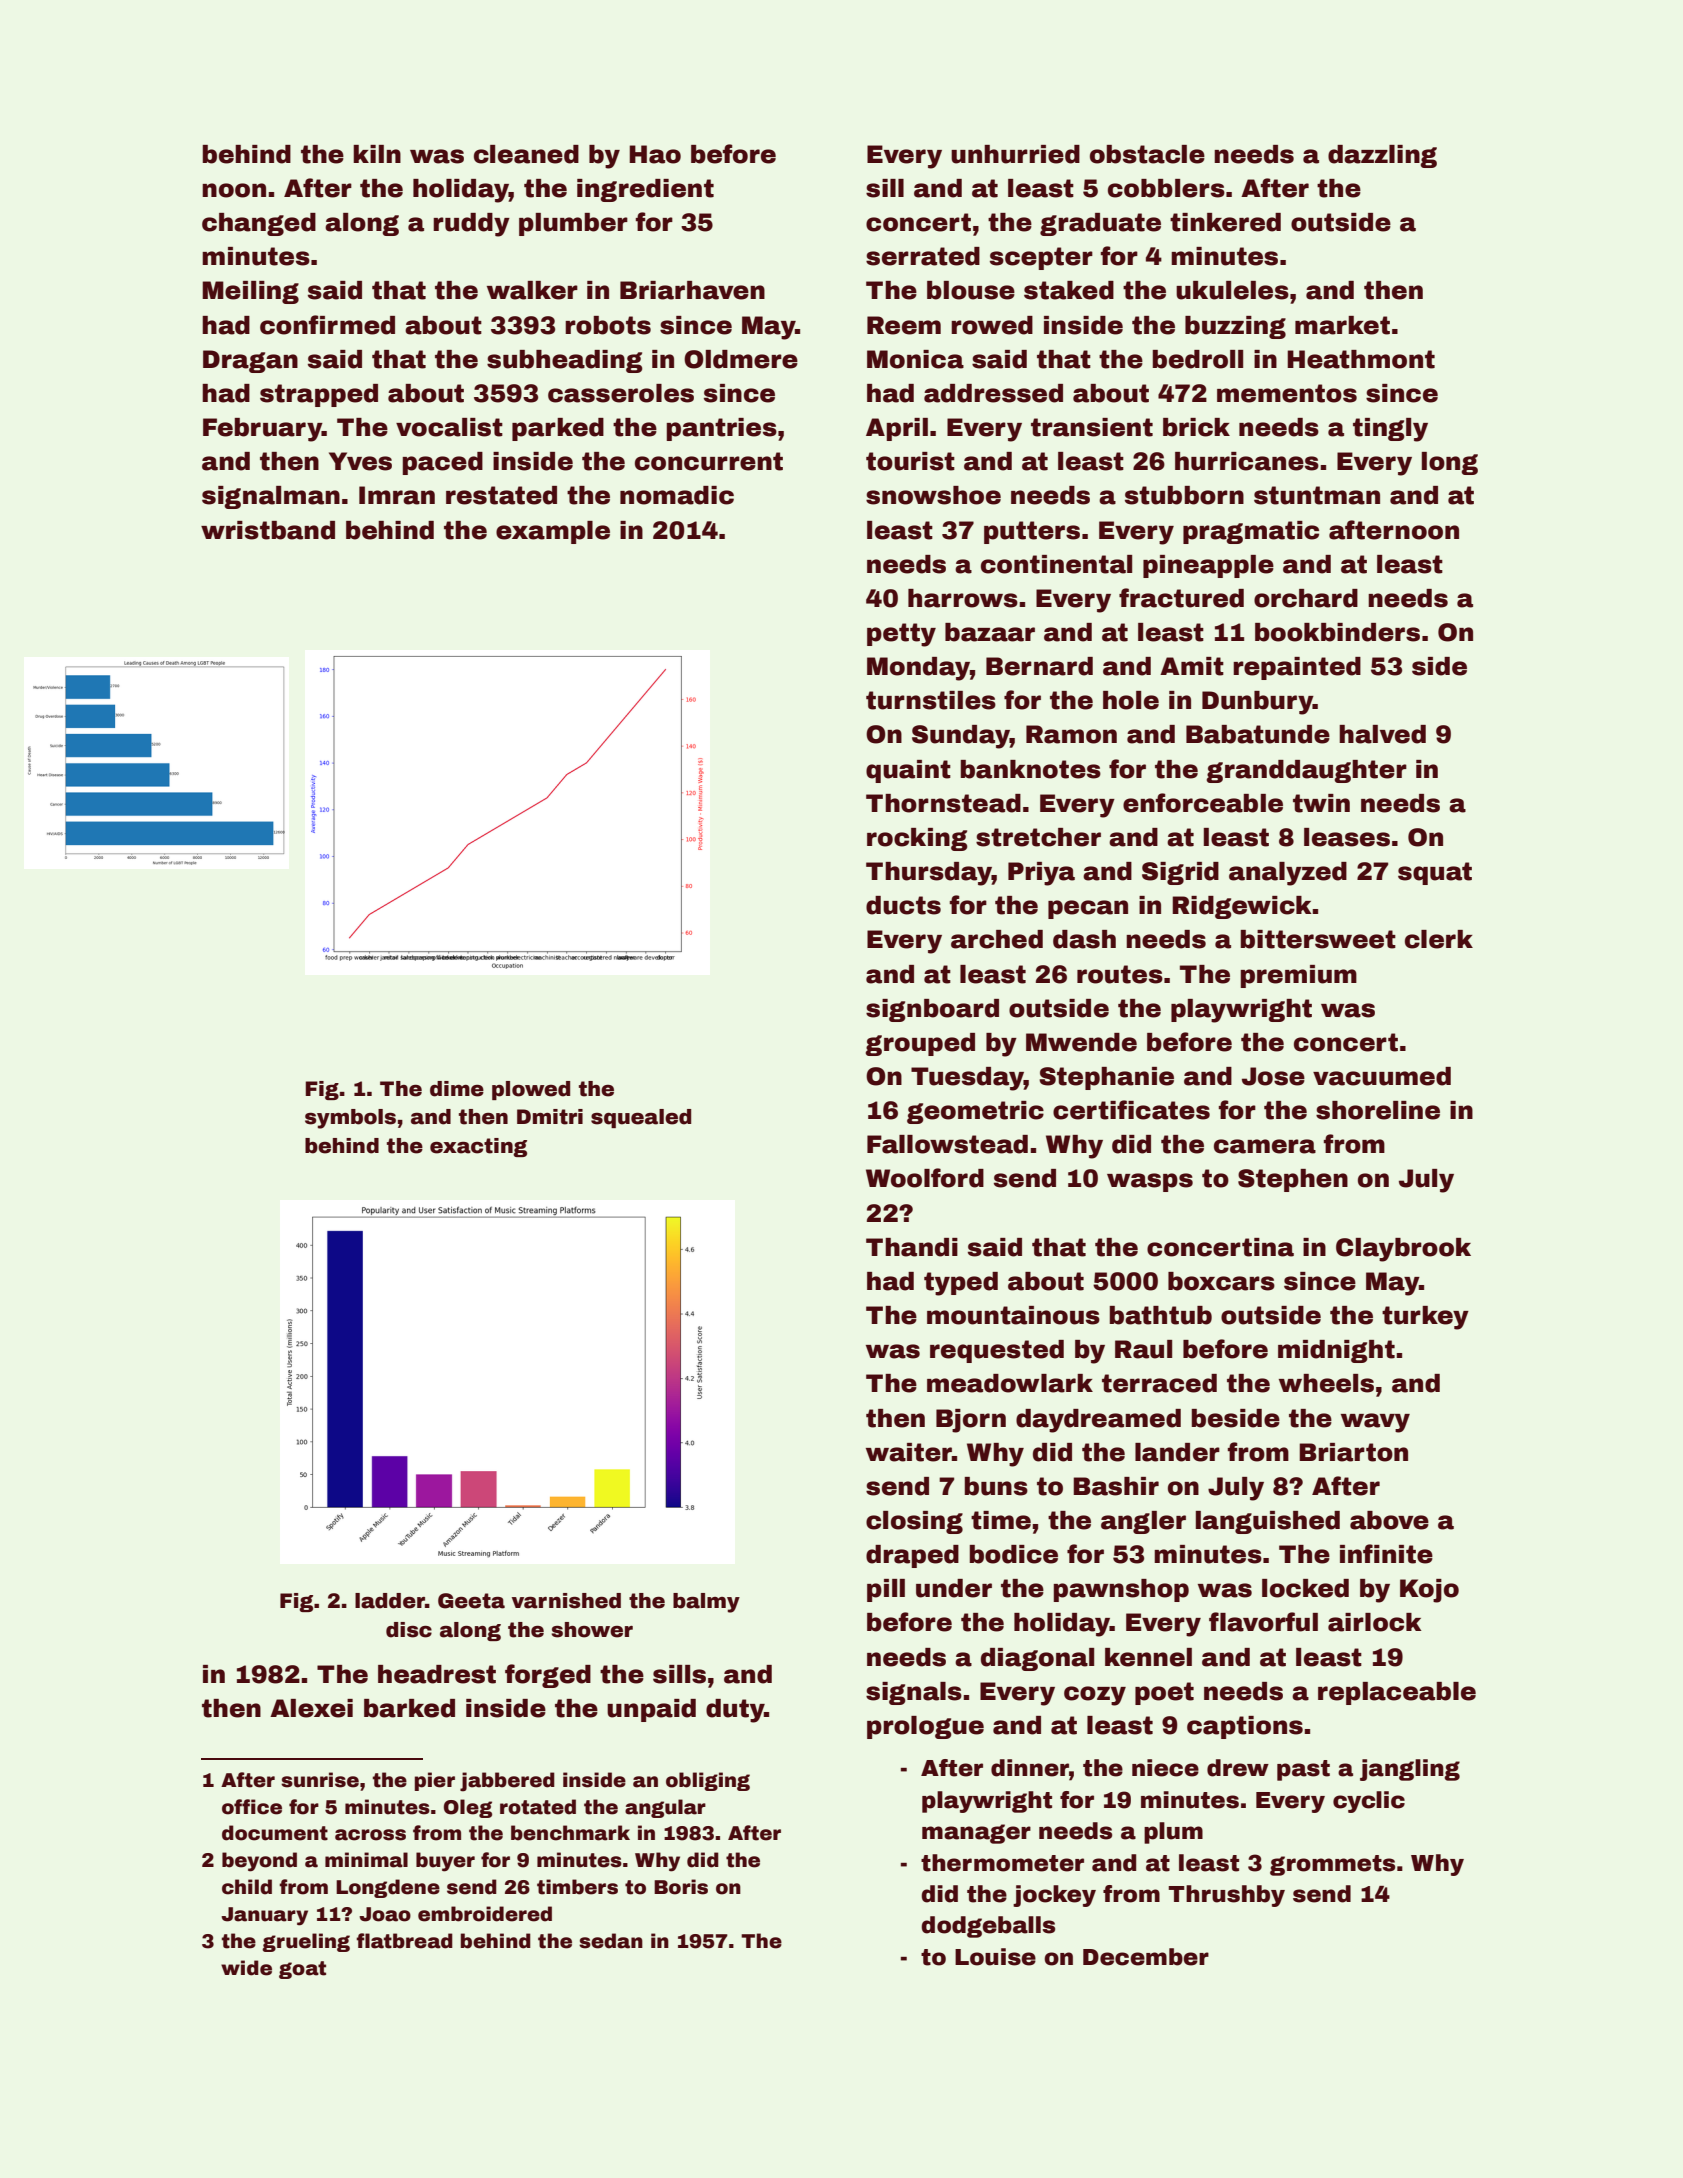 This page has height=2178, width=1683. I want to click on ukuleles, so click(1232, 290).
